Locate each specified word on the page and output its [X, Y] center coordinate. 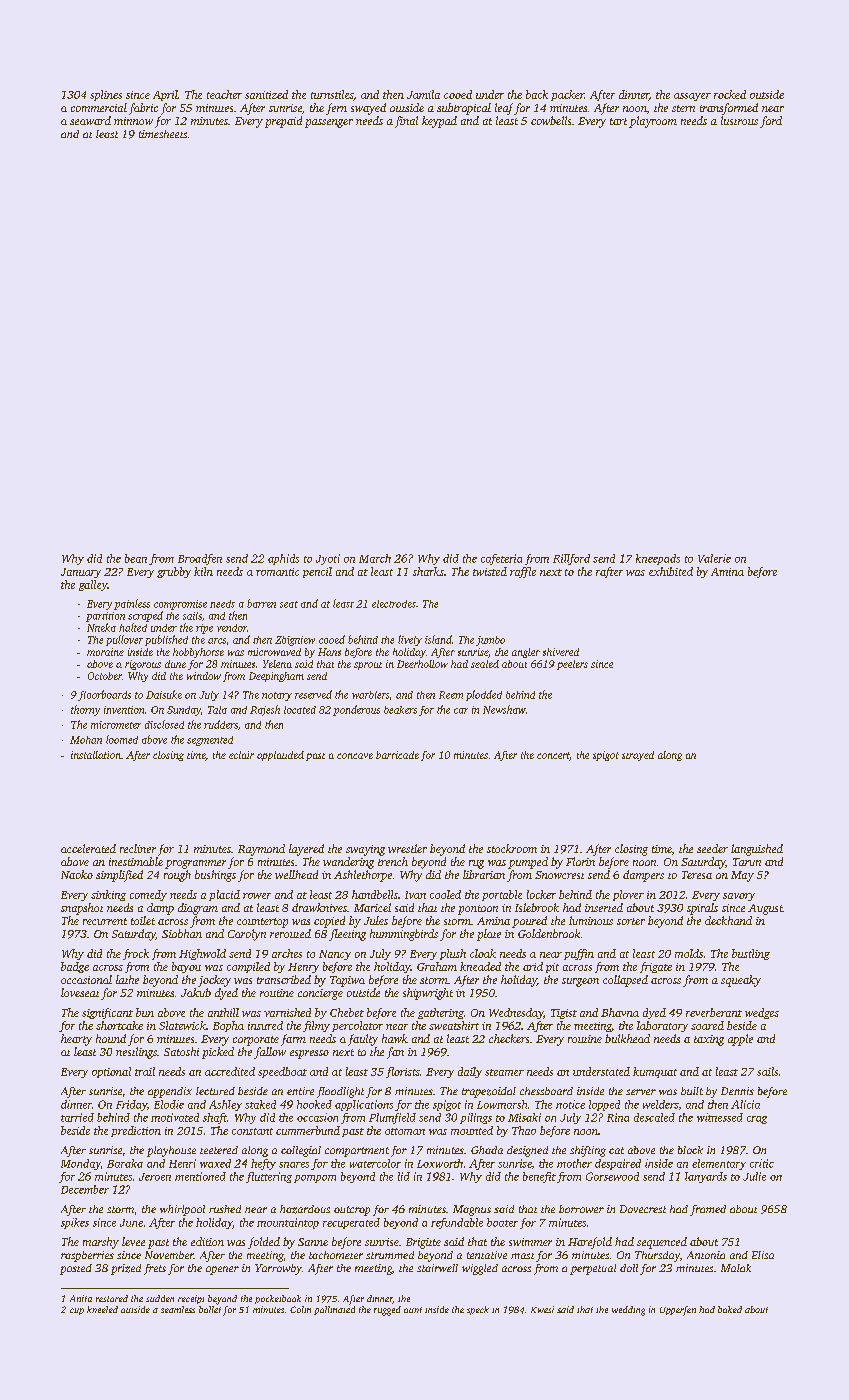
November [169, 1255]
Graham [437, 966]
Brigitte [423, 1243]
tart [618, 121]
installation [96, 755]
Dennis [737, 1091]
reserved [313, 694]
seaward [90, 120]
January [81, 573]
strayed [638, 756]
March [375, 558]
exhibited [671, 571]
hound [111, 1038]
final [406, 122]
